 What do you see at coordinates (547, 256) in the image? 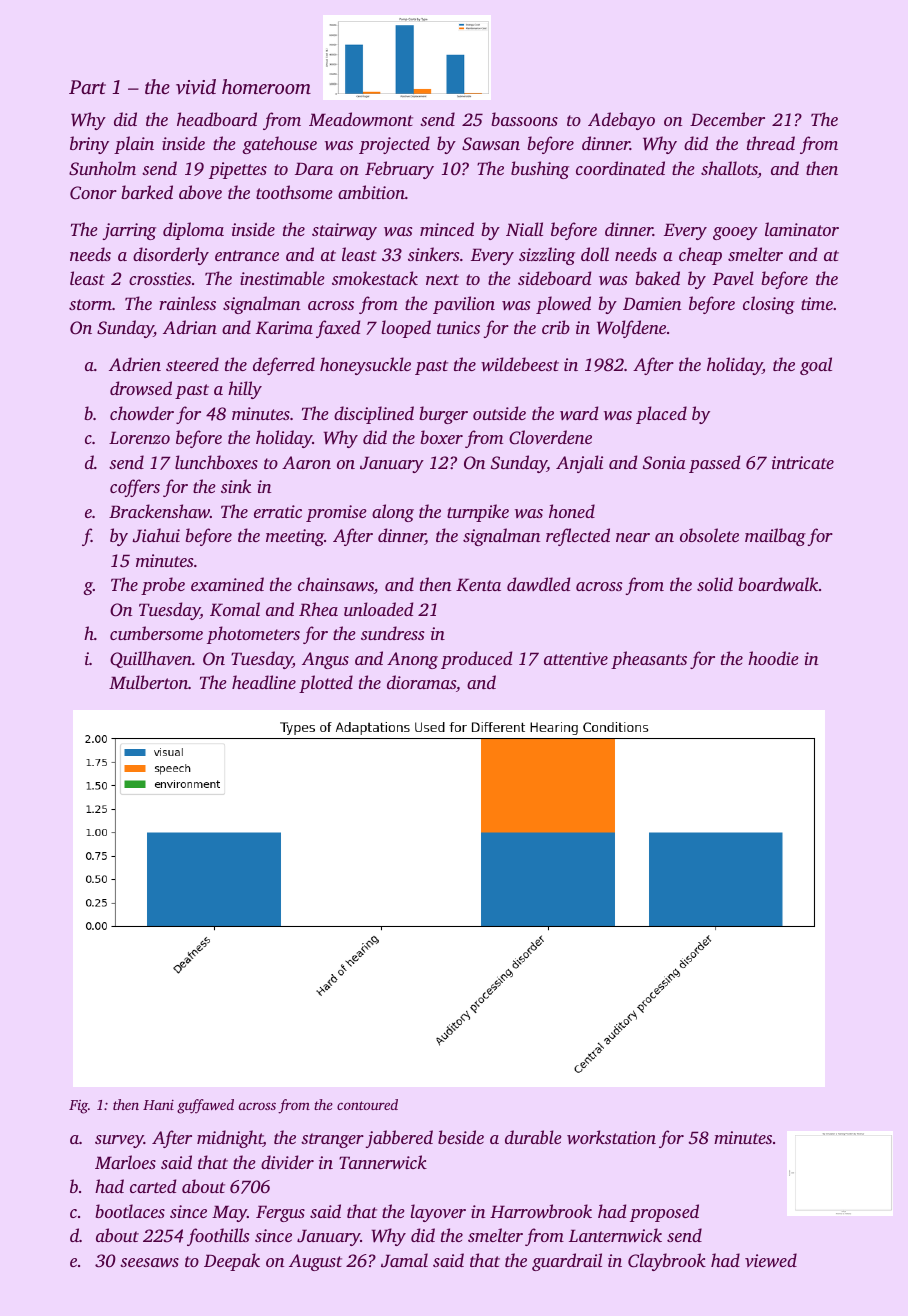
I see `sizzling` at bounding box center [547, 256].
